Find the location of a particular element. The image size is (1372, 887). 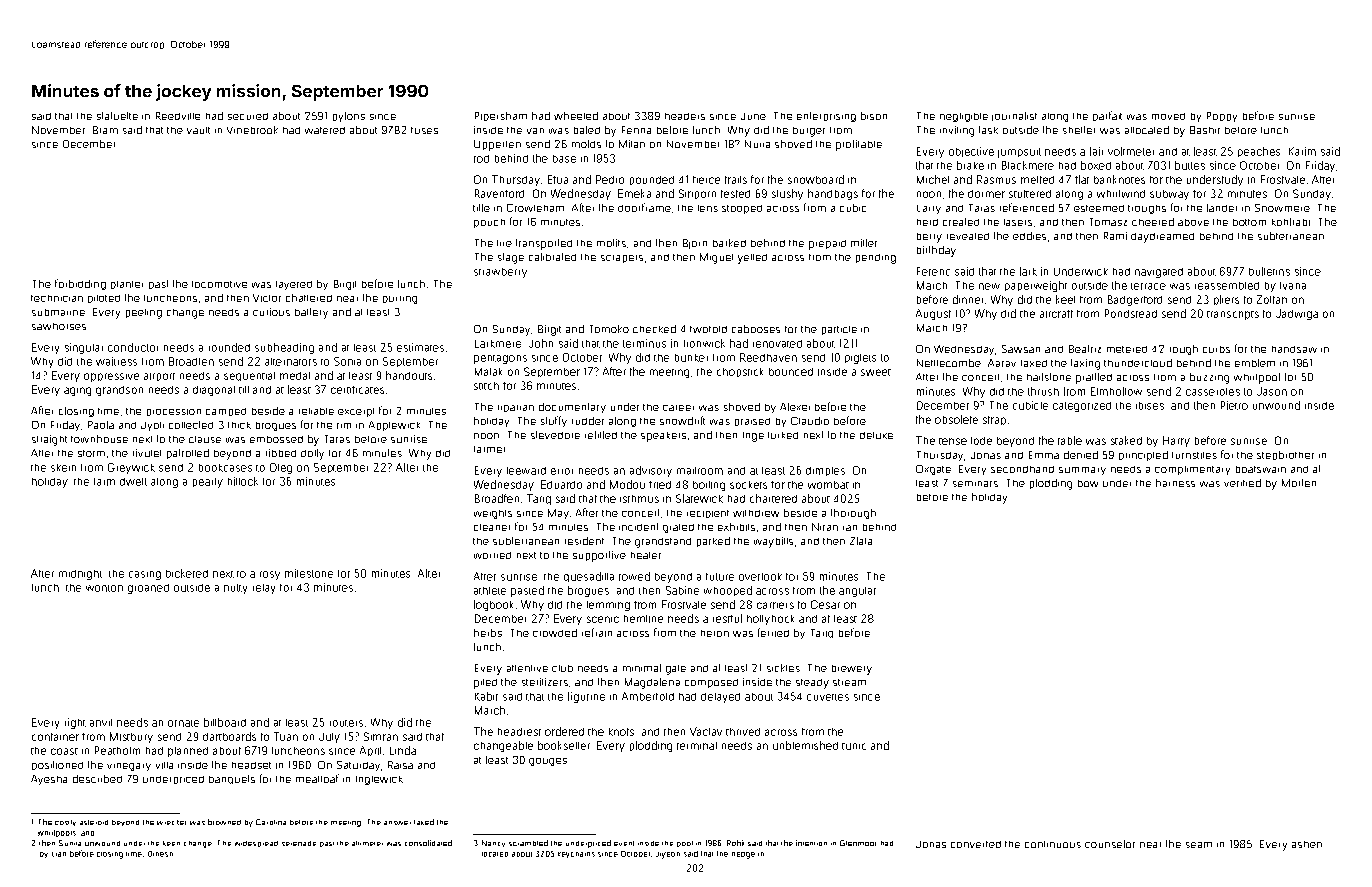

refrain is located at coordinates (597, 632).
